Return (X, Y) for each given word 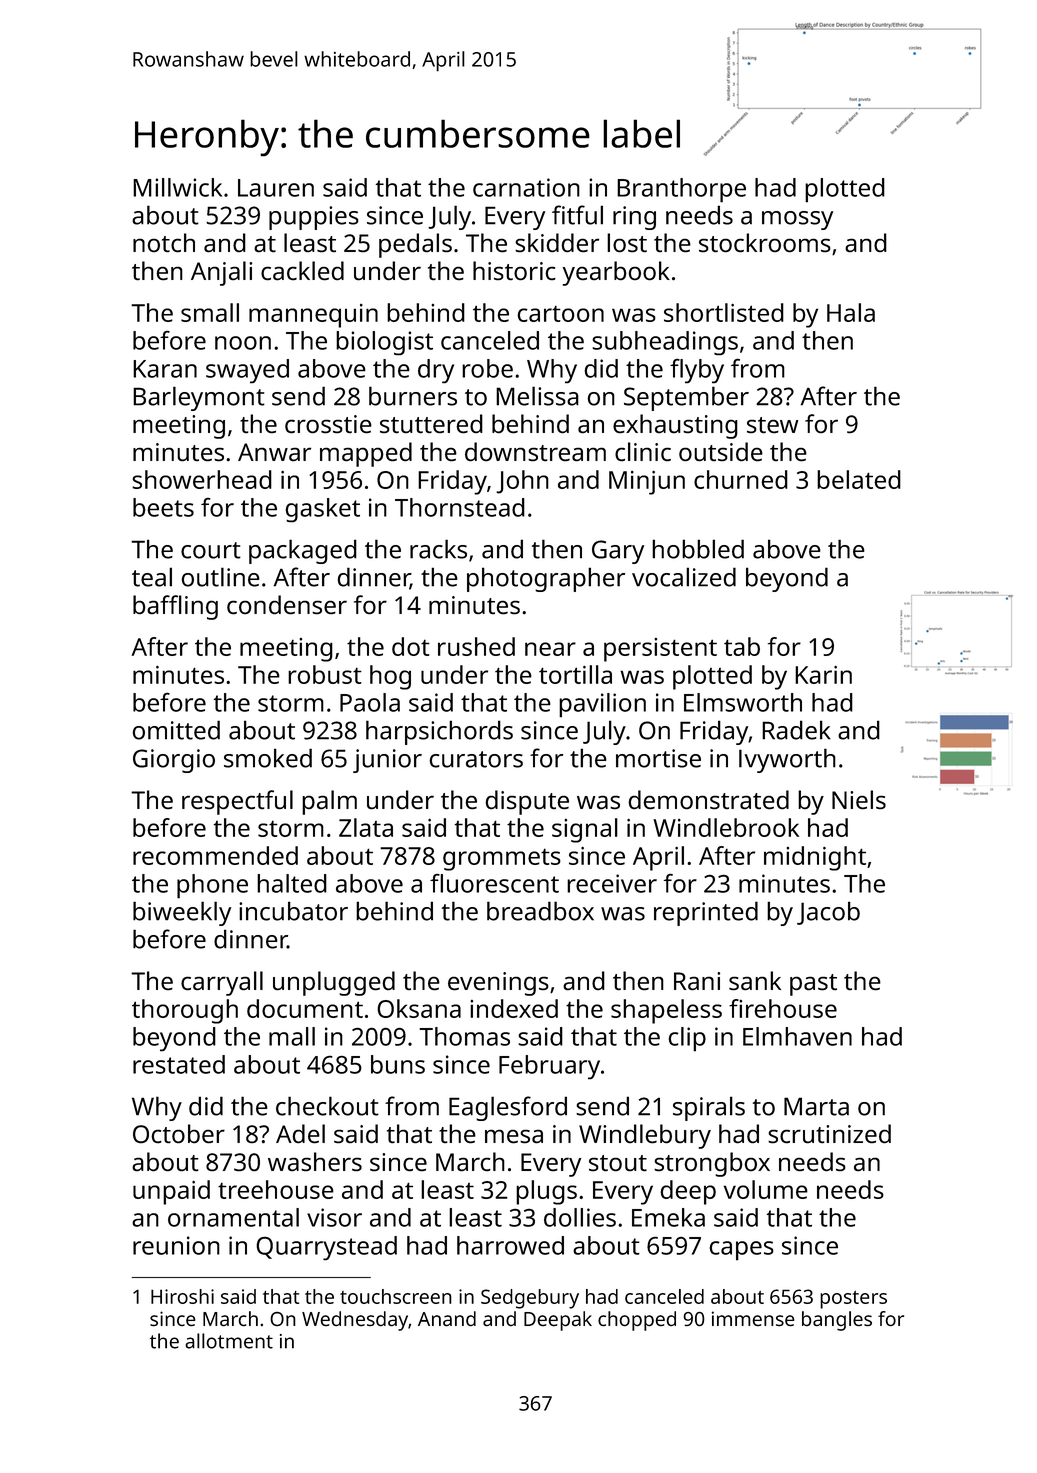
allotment (229, 1341)
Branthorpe (681, 190)
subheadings (665, 343)
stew (772, 425)
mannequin (313, 316)
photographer (546, 579)
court (211, 550)
